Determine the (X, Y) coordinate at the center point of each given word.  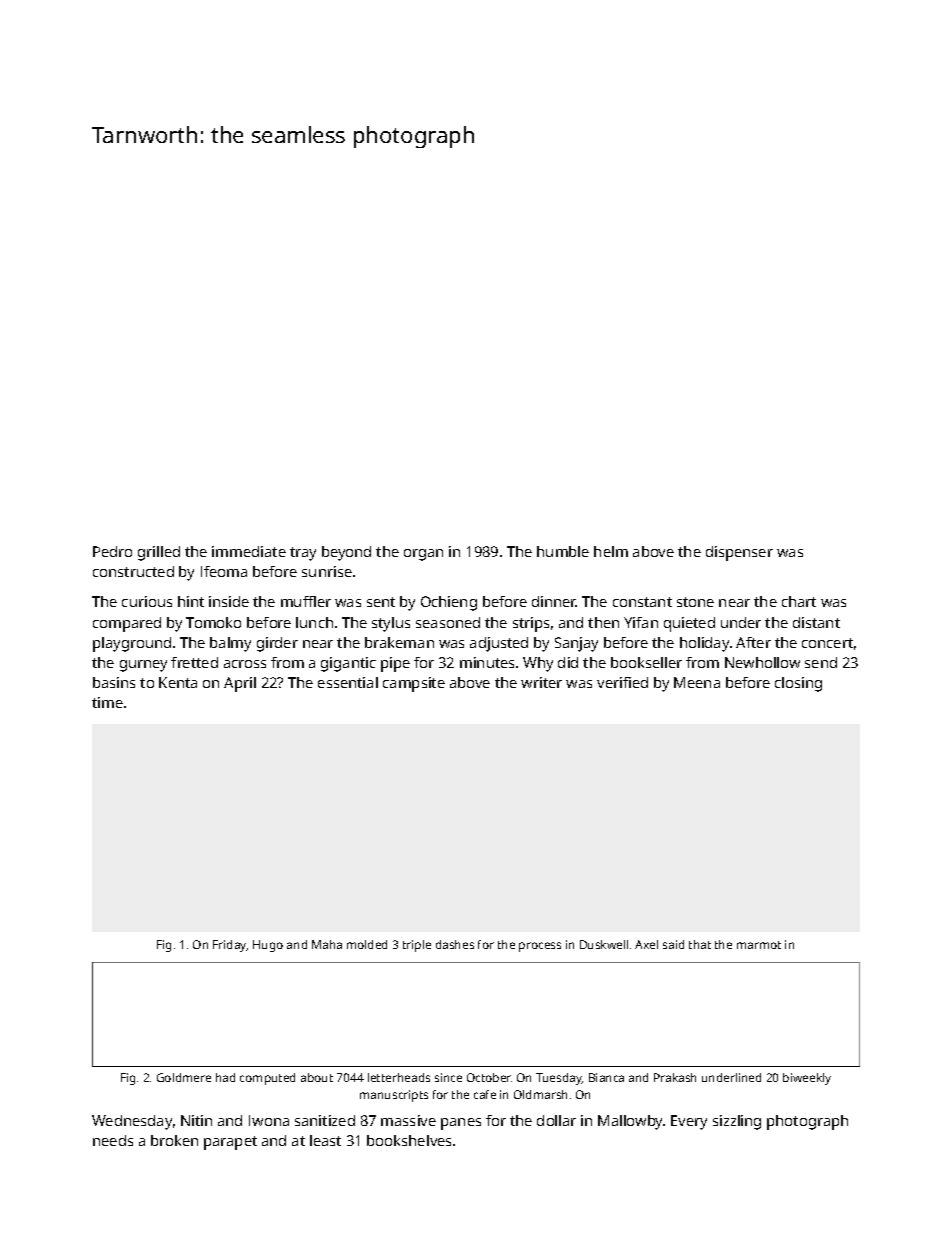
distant (816, 622)
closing (798, 684)
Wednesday (132, 1122)
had (225, 1077)
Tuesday (559, 1079)
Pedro (112, 551)
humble (563, 551)
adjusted (499, 644)
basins (114, 682)
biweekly (807, 1079)
